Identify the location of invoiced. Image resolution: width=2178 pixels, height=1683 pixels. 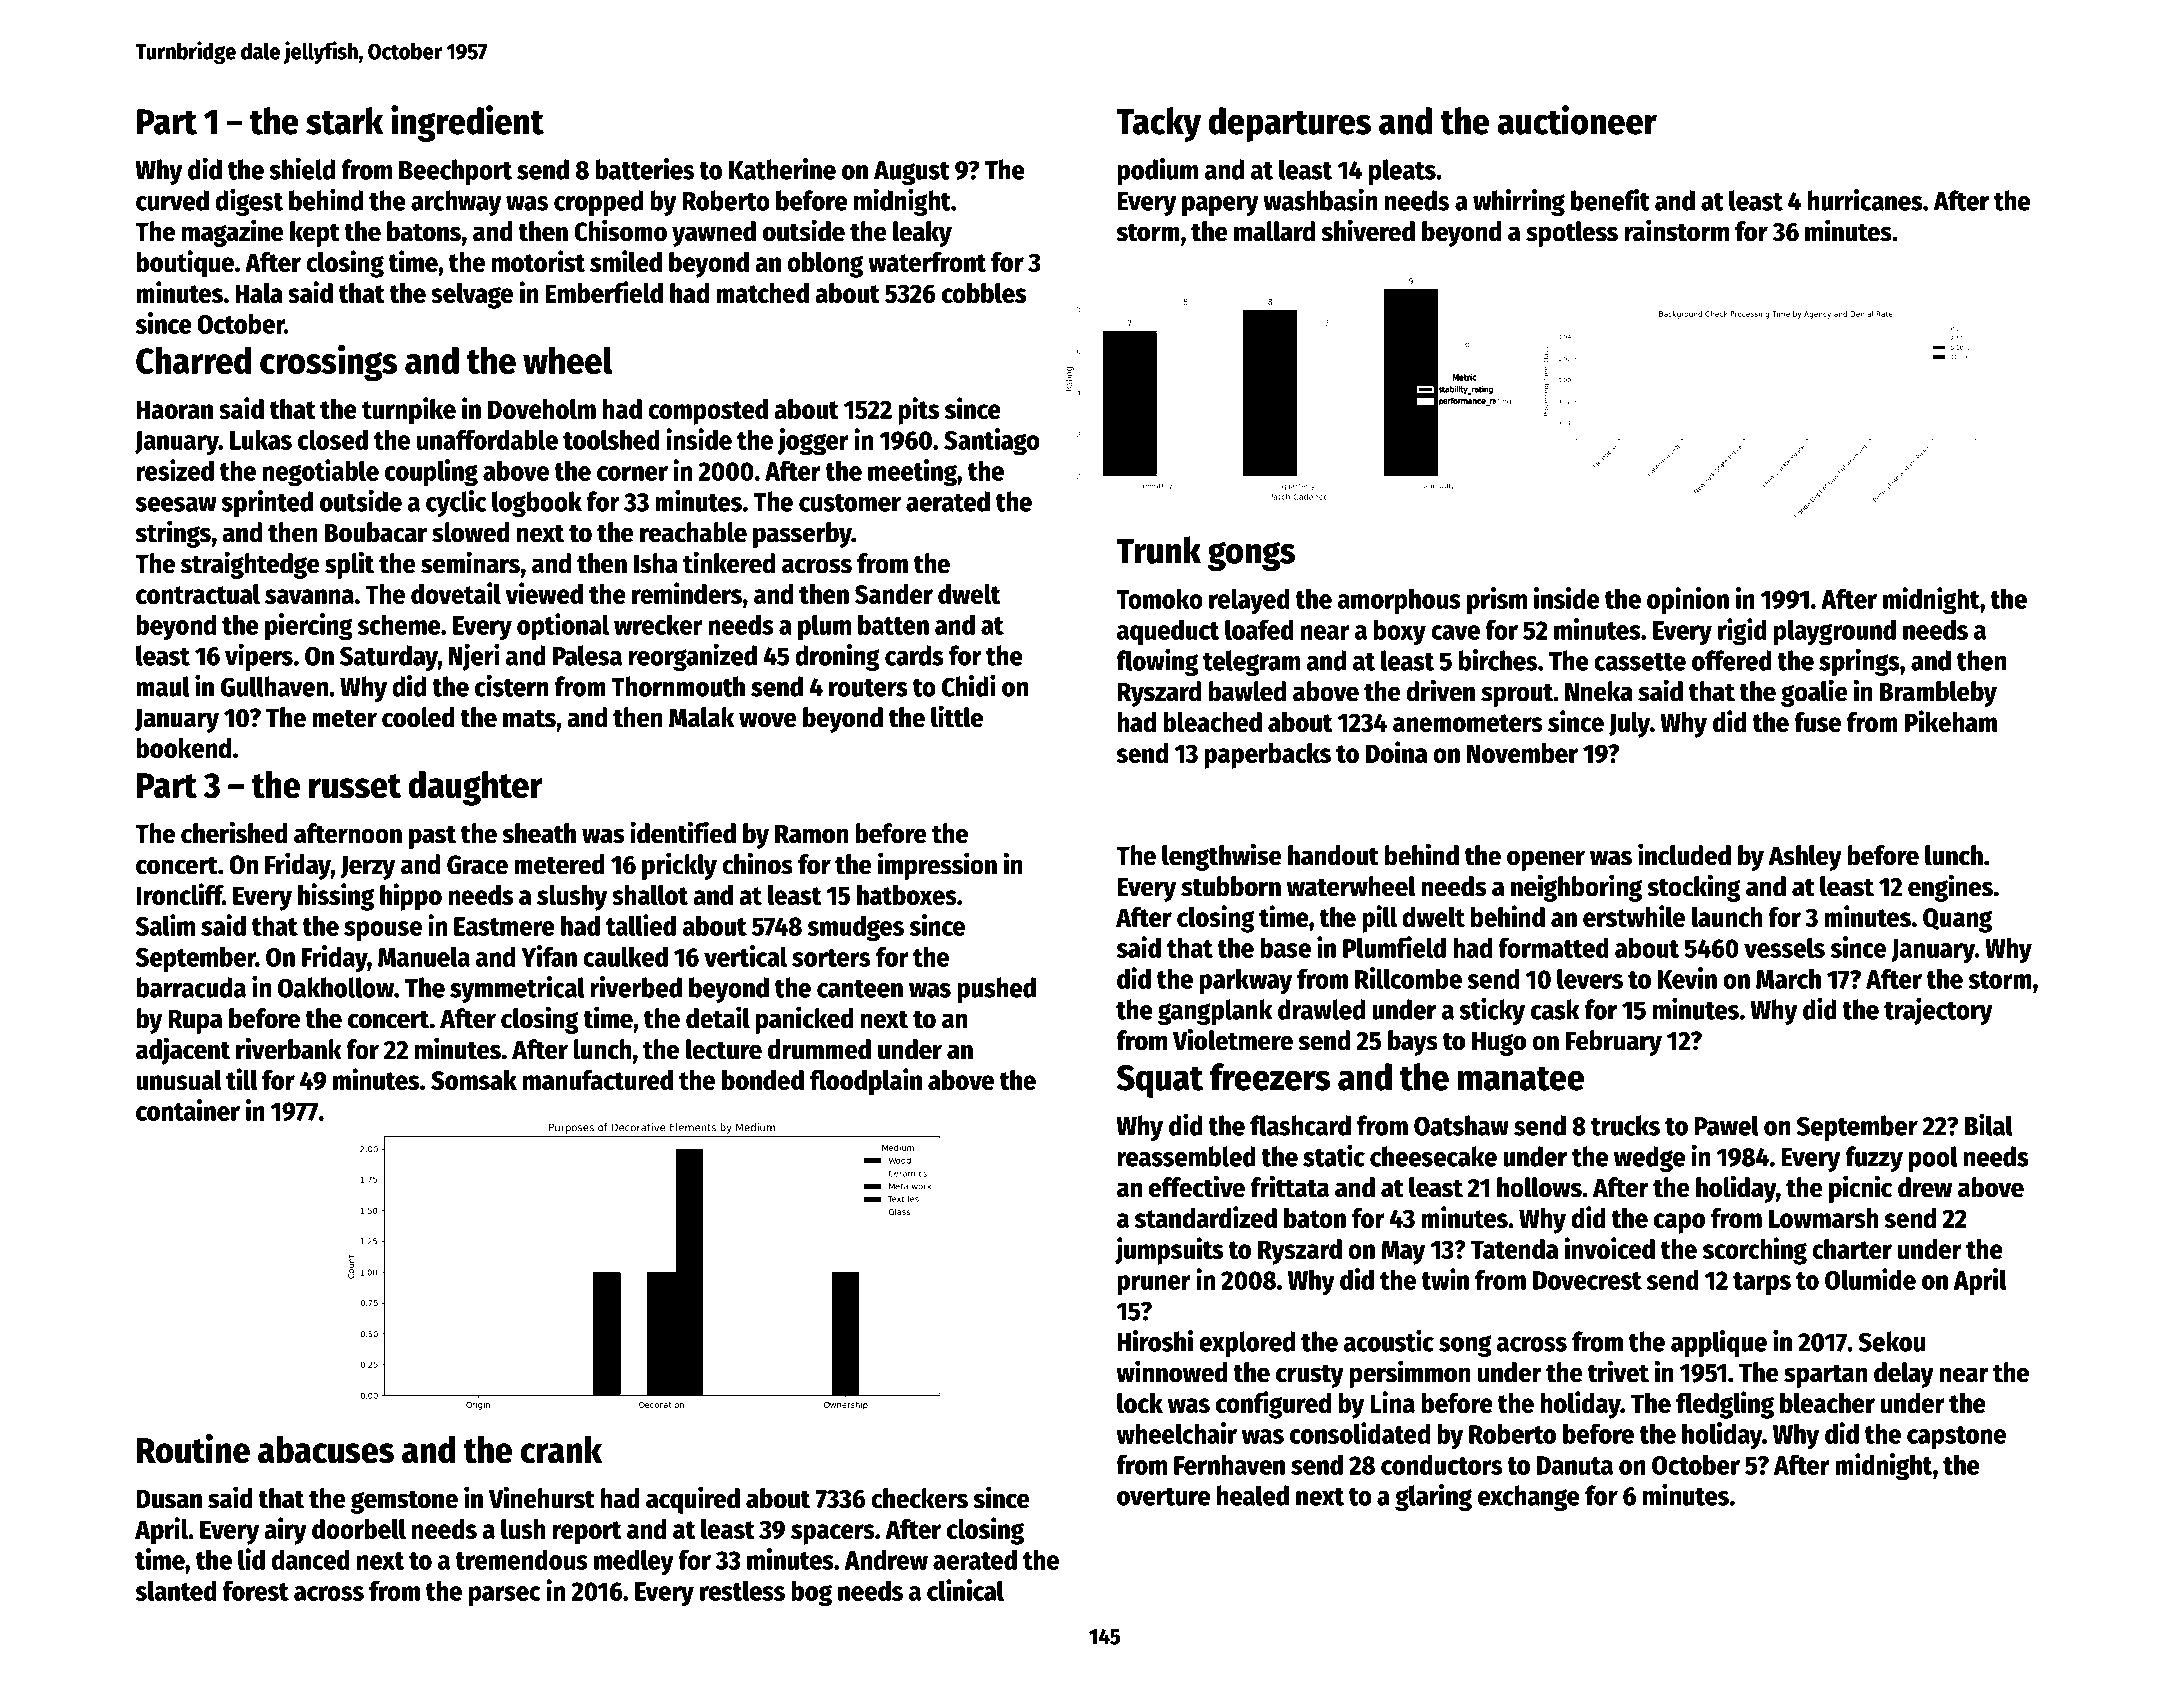
(1610, 1248).
